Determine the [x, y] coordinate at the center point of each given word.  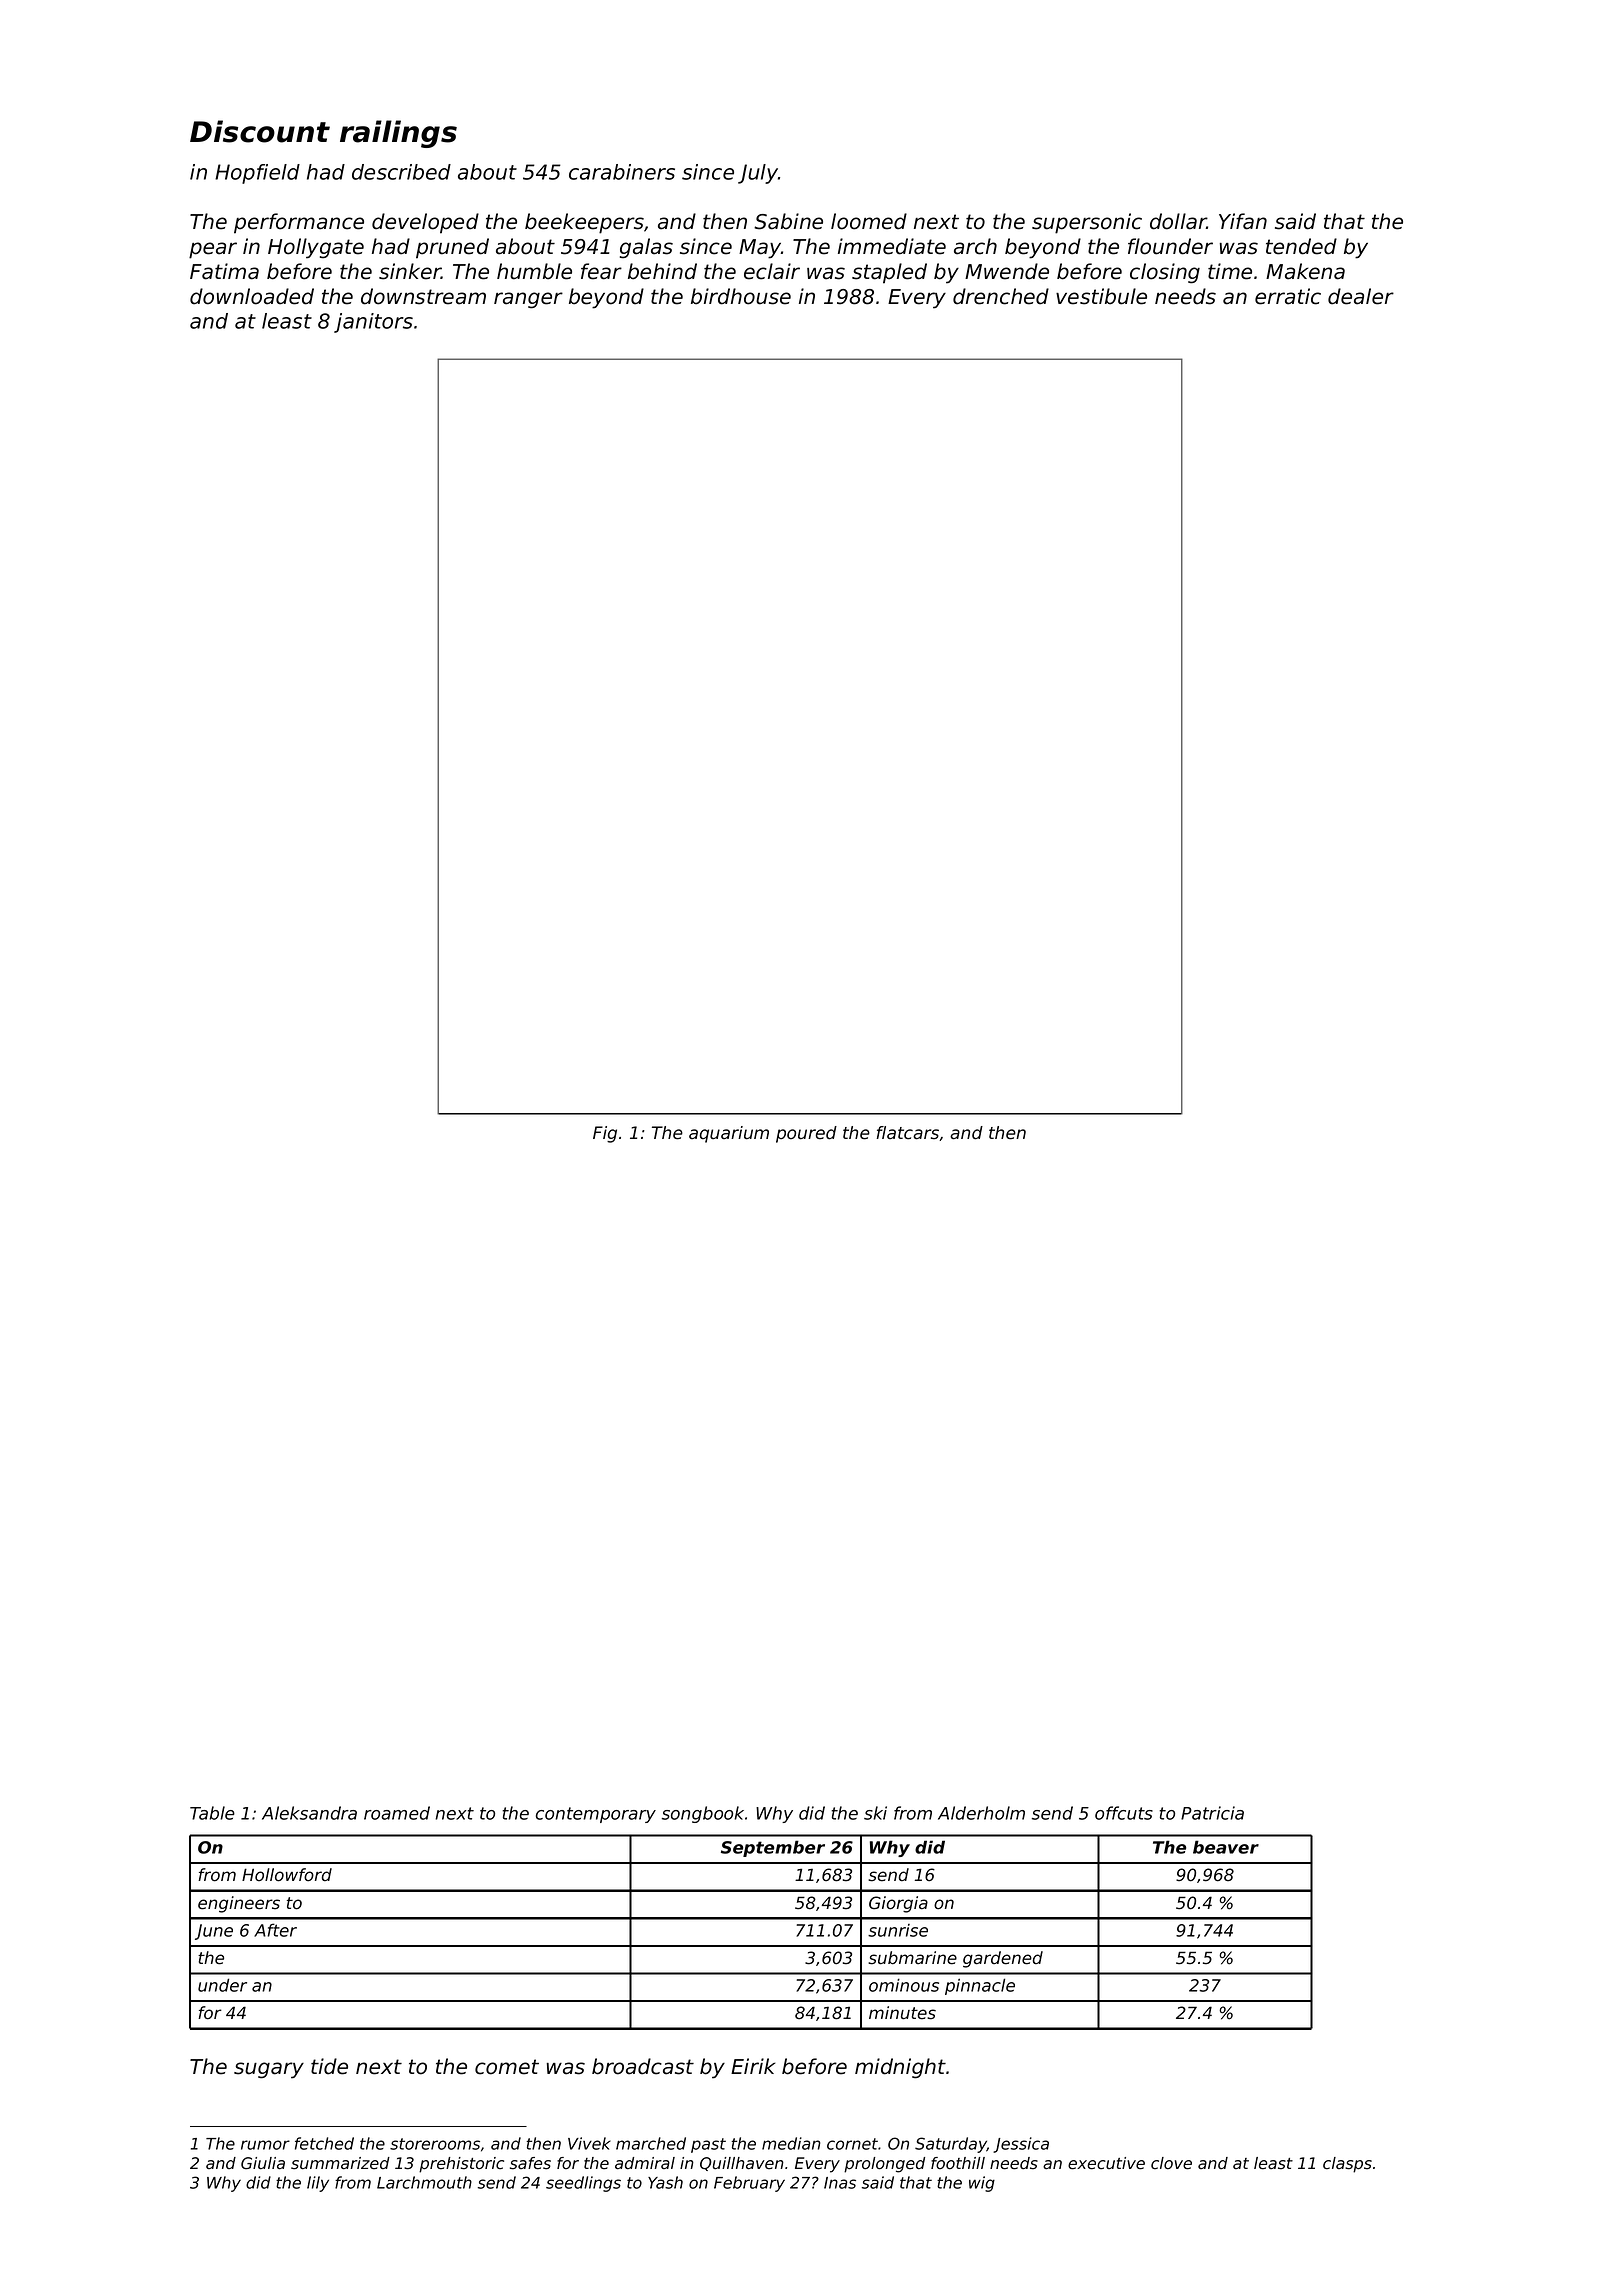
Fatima [224, 271]
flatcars [908, 1133]
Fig [605, 1134]
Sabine [788, 221]
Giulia [263, 2163]
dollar [1178, 221]
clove [1171, 2163]
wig [982, 2184]
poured [806, 1134]
